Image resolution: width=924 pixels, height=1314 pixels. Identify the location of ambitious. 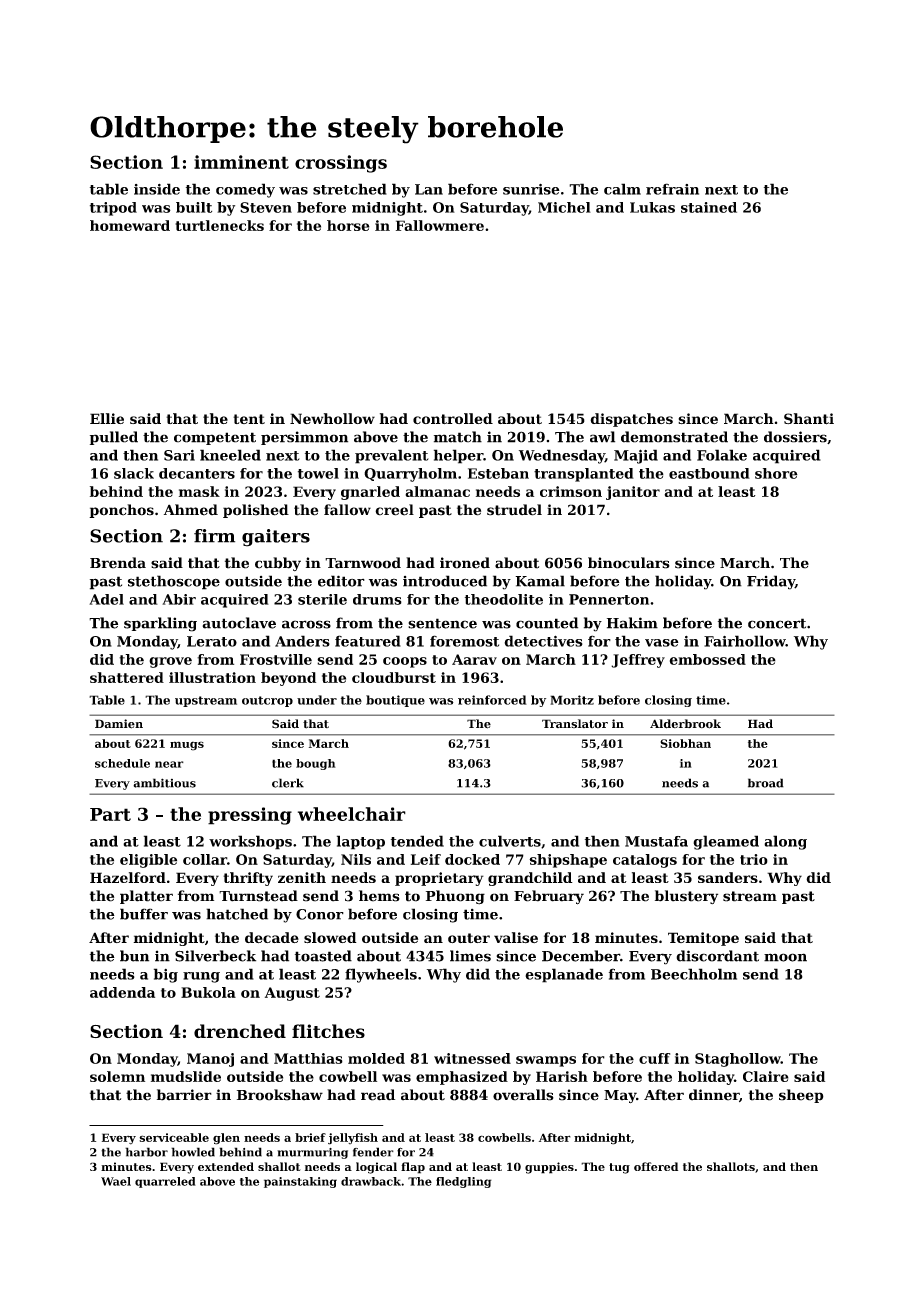
(164, 783).
